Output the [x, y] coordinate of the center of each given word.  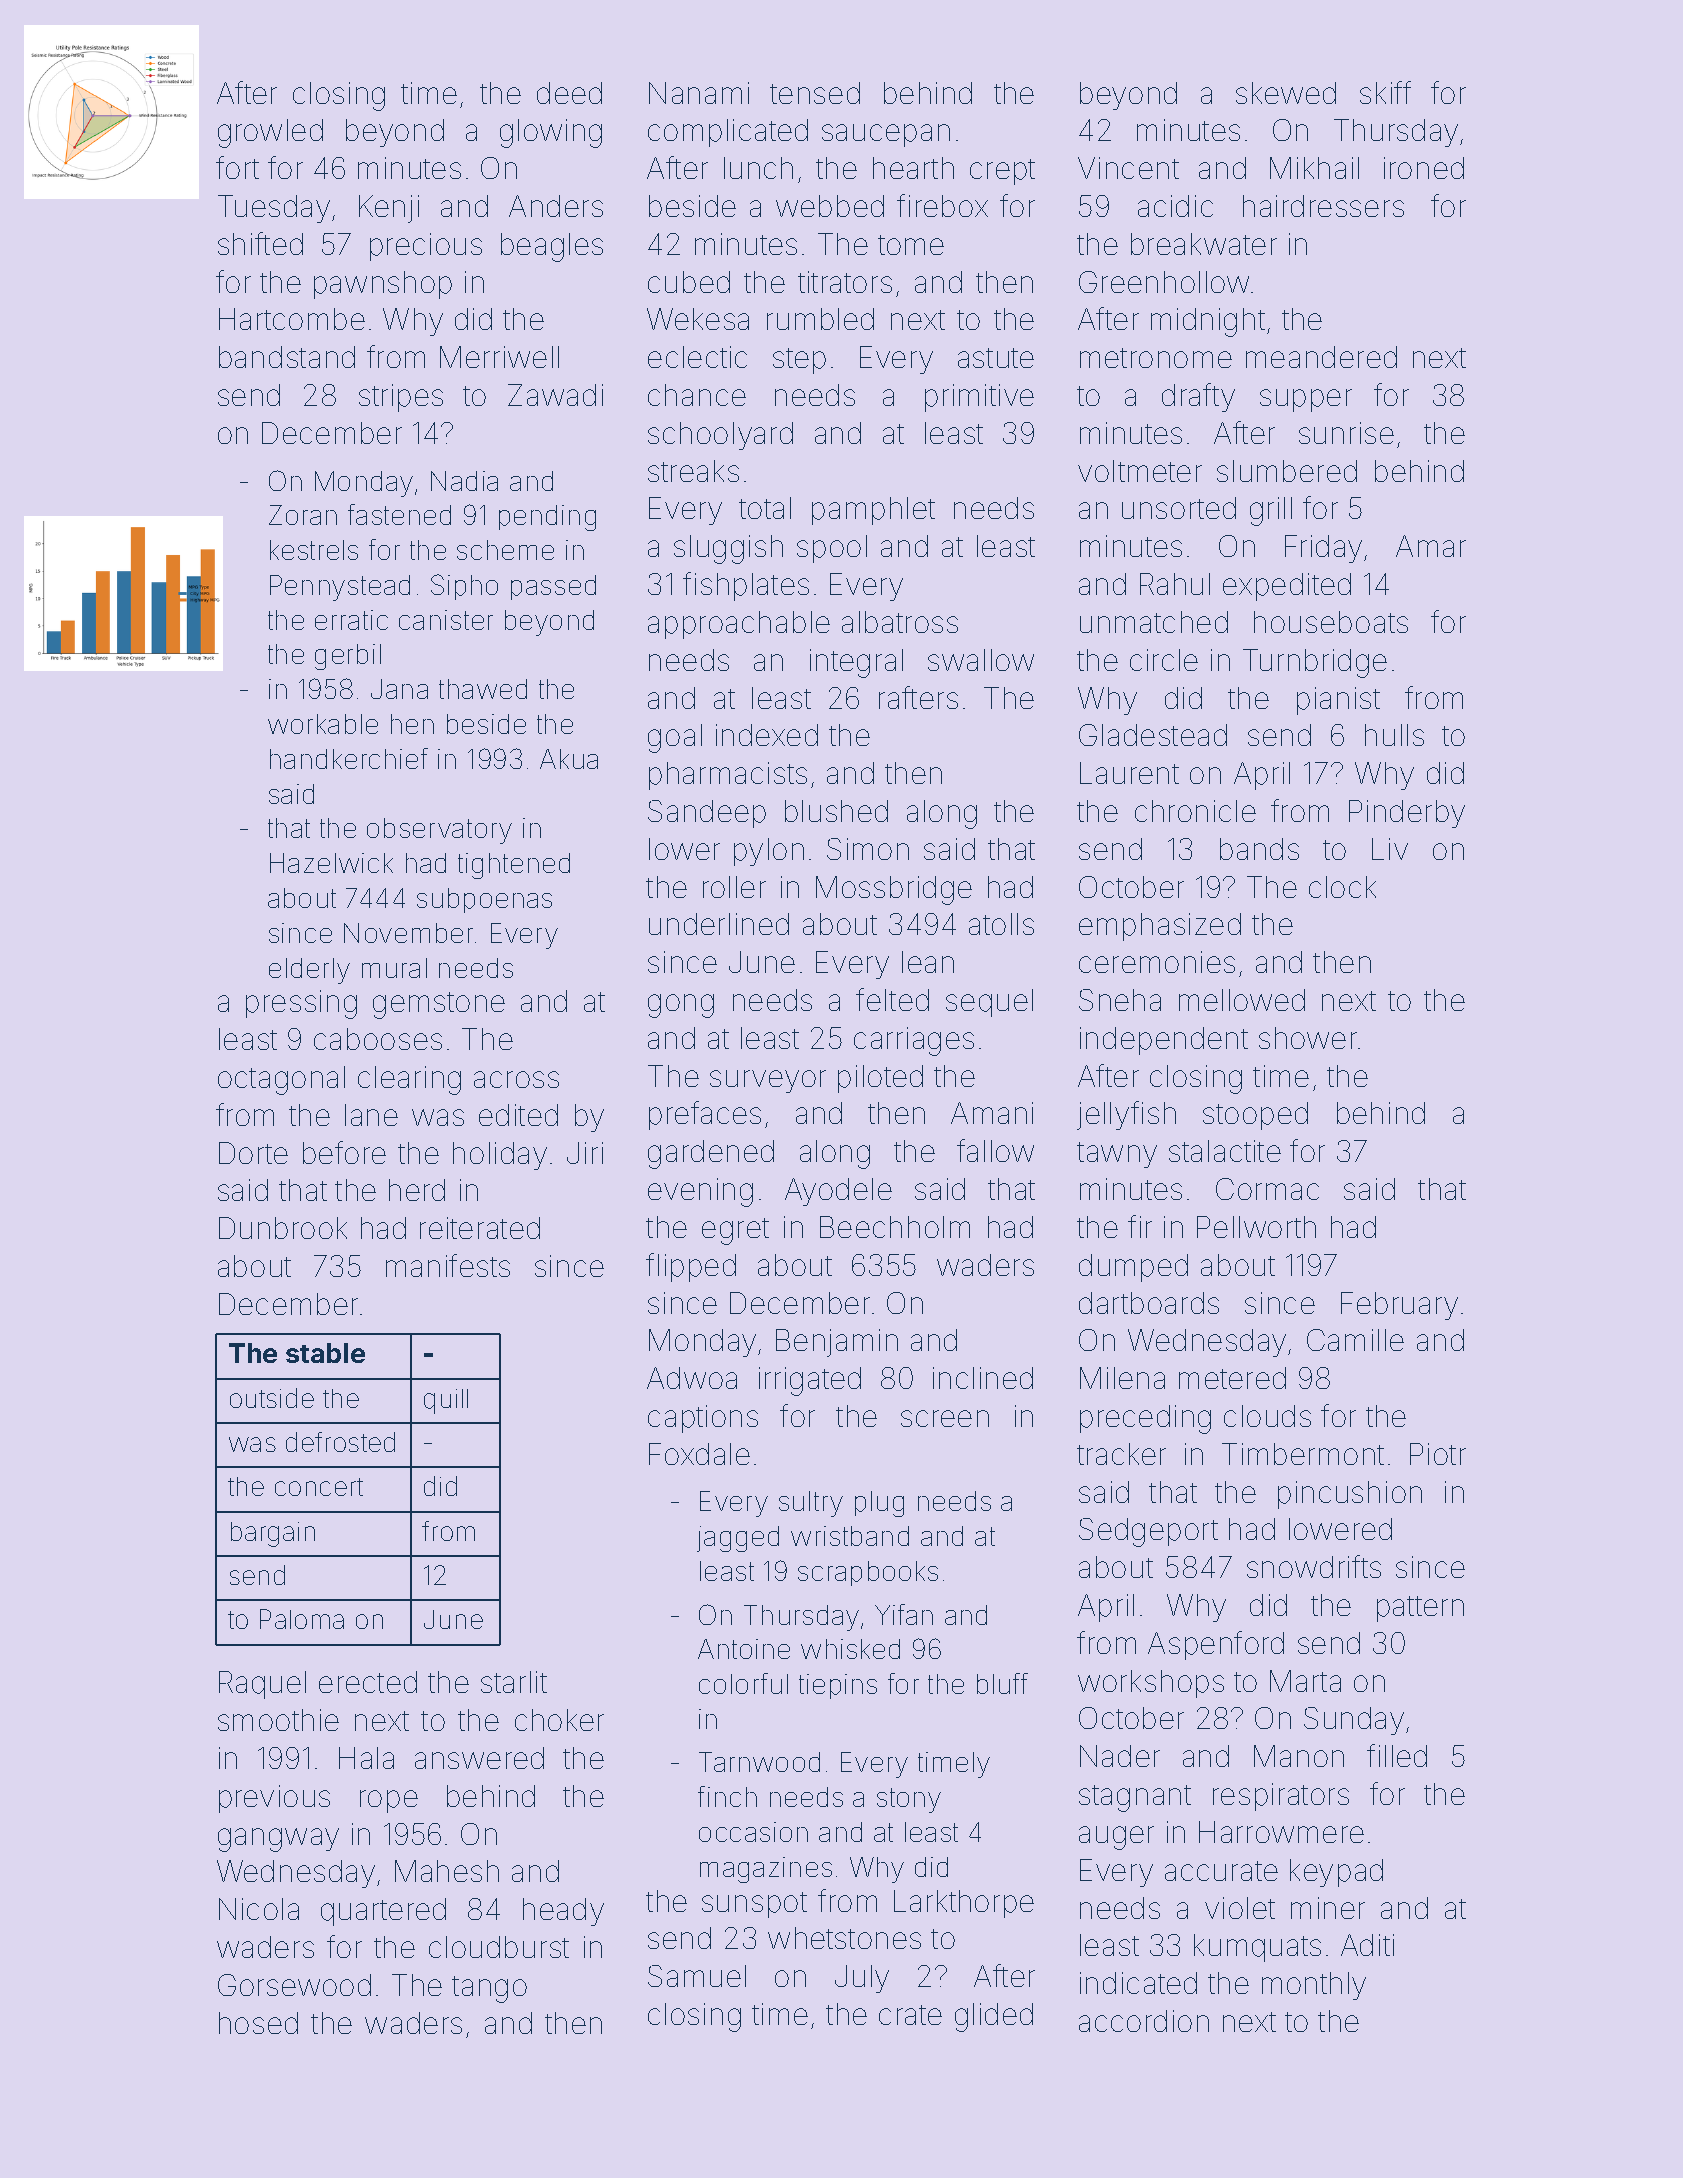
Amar [1431, 546]
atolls [1001, 924]
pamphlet [873, 511]
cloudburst [499, 1947]
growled [270, 133]
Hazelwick [331, 863]
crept [1002, 172]
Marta [1305, 1681]
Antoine [744, 1649]
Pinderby [1407, 814]
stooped [1255, 1116]
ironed [1424, 168]
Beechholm [895, 1227]
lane [371, 1115]
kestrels [314, 550]
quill [446, 1401]
